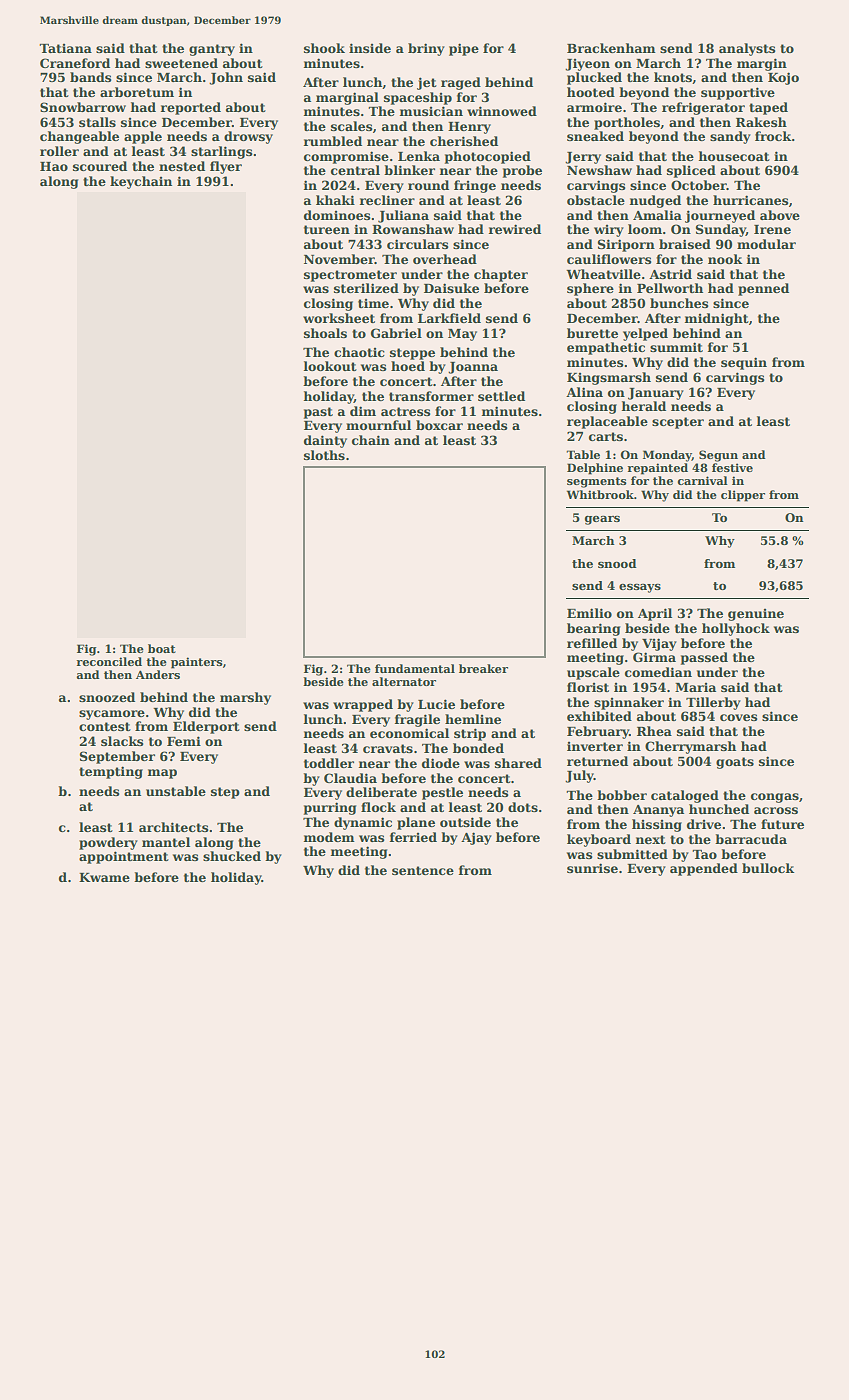 This image has width=849, height=1400. What do you see at coordinates (464, 141) in the image?
I see `cherished` at bounding box center [464, 141].
